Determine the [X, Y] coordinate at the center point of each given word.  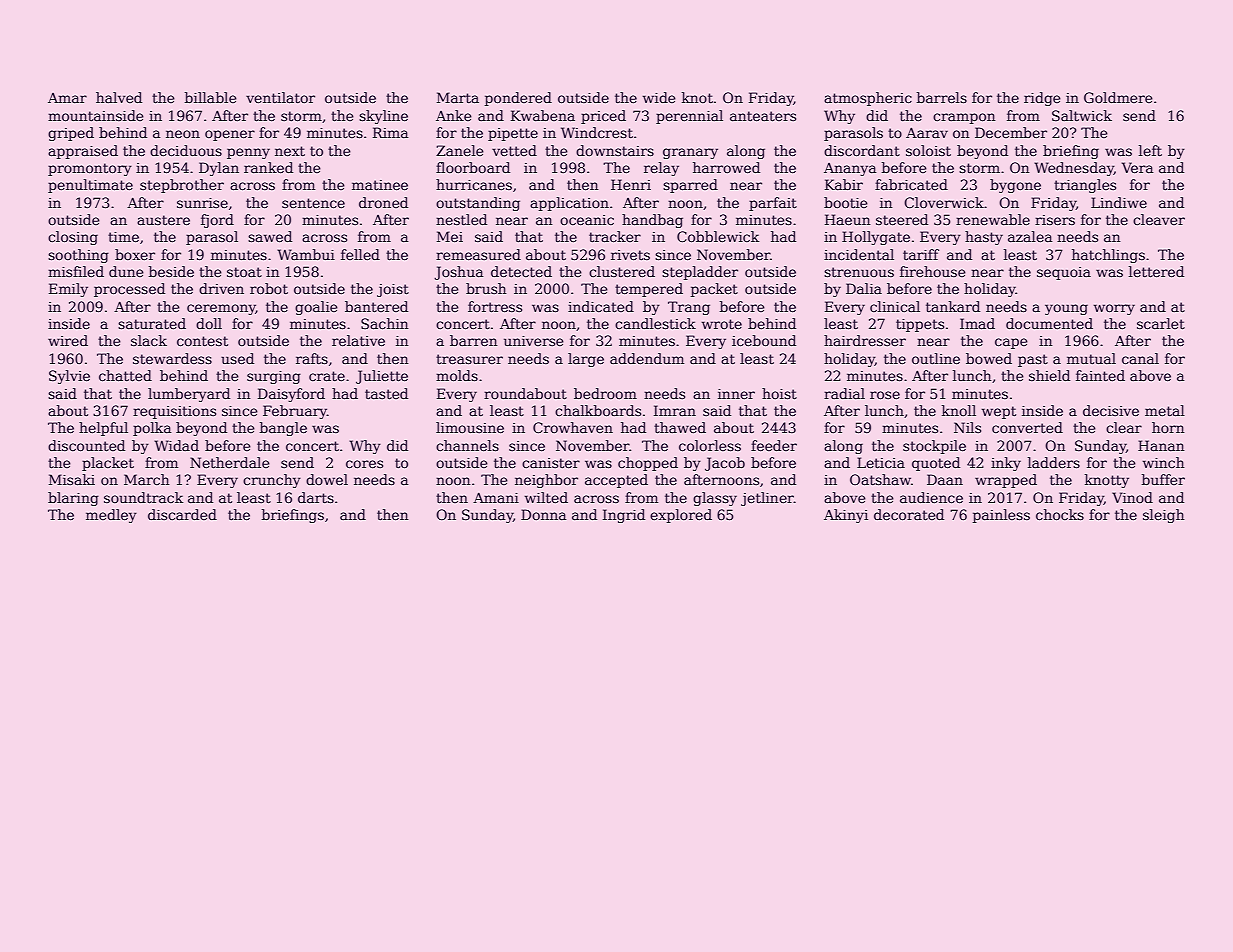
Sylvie [69, 377]
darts [316, 497]
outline [936, 358]
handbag [652, 221]
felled [360, 254]
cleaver [1159, 219]
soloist [928, 150]
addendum [647, 358]
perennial [689, 117]
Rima [390, 132]
